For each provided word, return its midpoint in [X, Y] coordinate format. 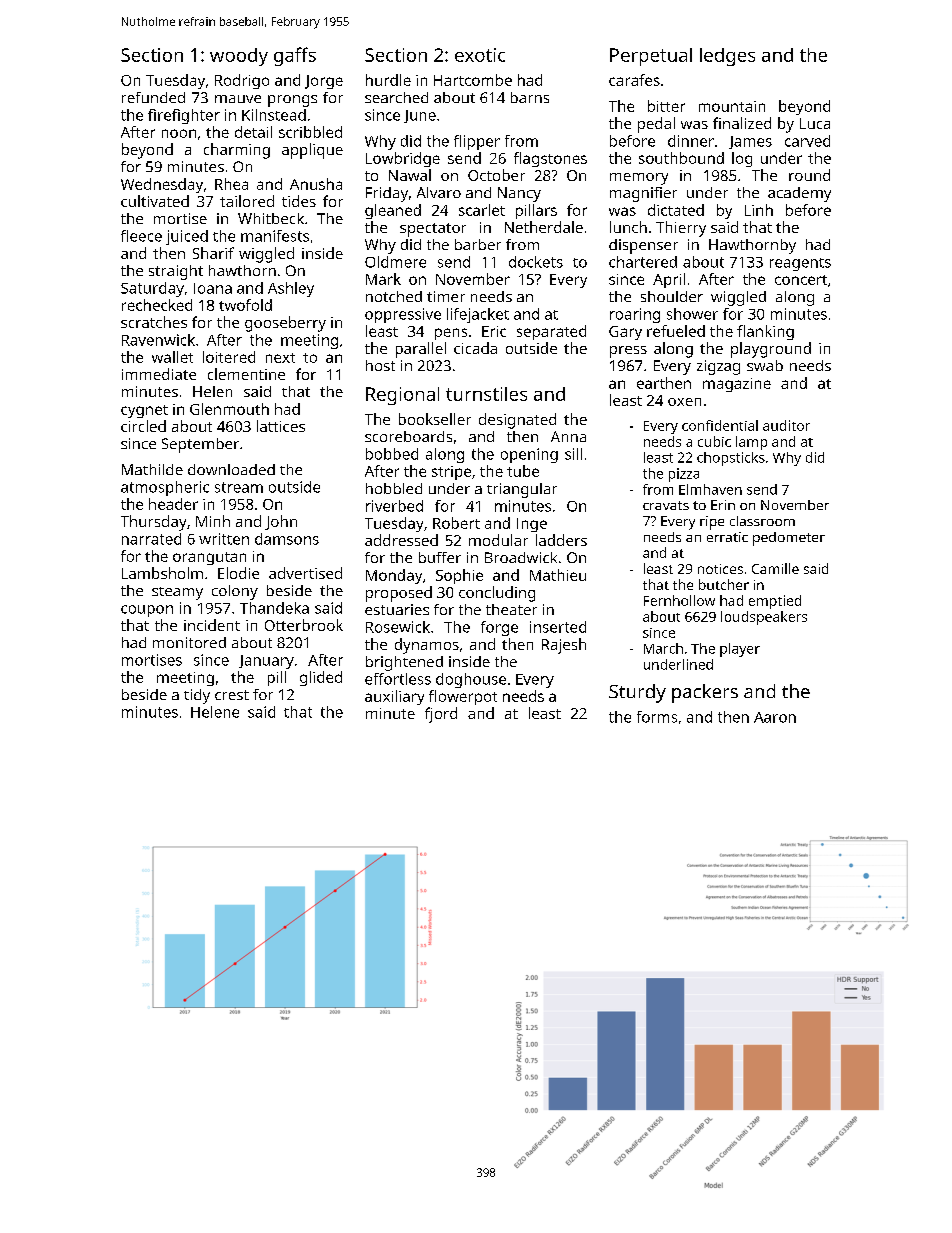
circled [143, 426]
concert [801, 280]
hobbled [394, 488]
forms [657, 717]
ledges [727, 57]
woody [239, 57]
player [740, 650]
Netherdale [544, 227]
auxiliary [394, 697]
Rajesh [564, 646]
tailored [247, 201]
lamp [751, 443]
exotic [480, 55]
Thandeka [274, 608]
